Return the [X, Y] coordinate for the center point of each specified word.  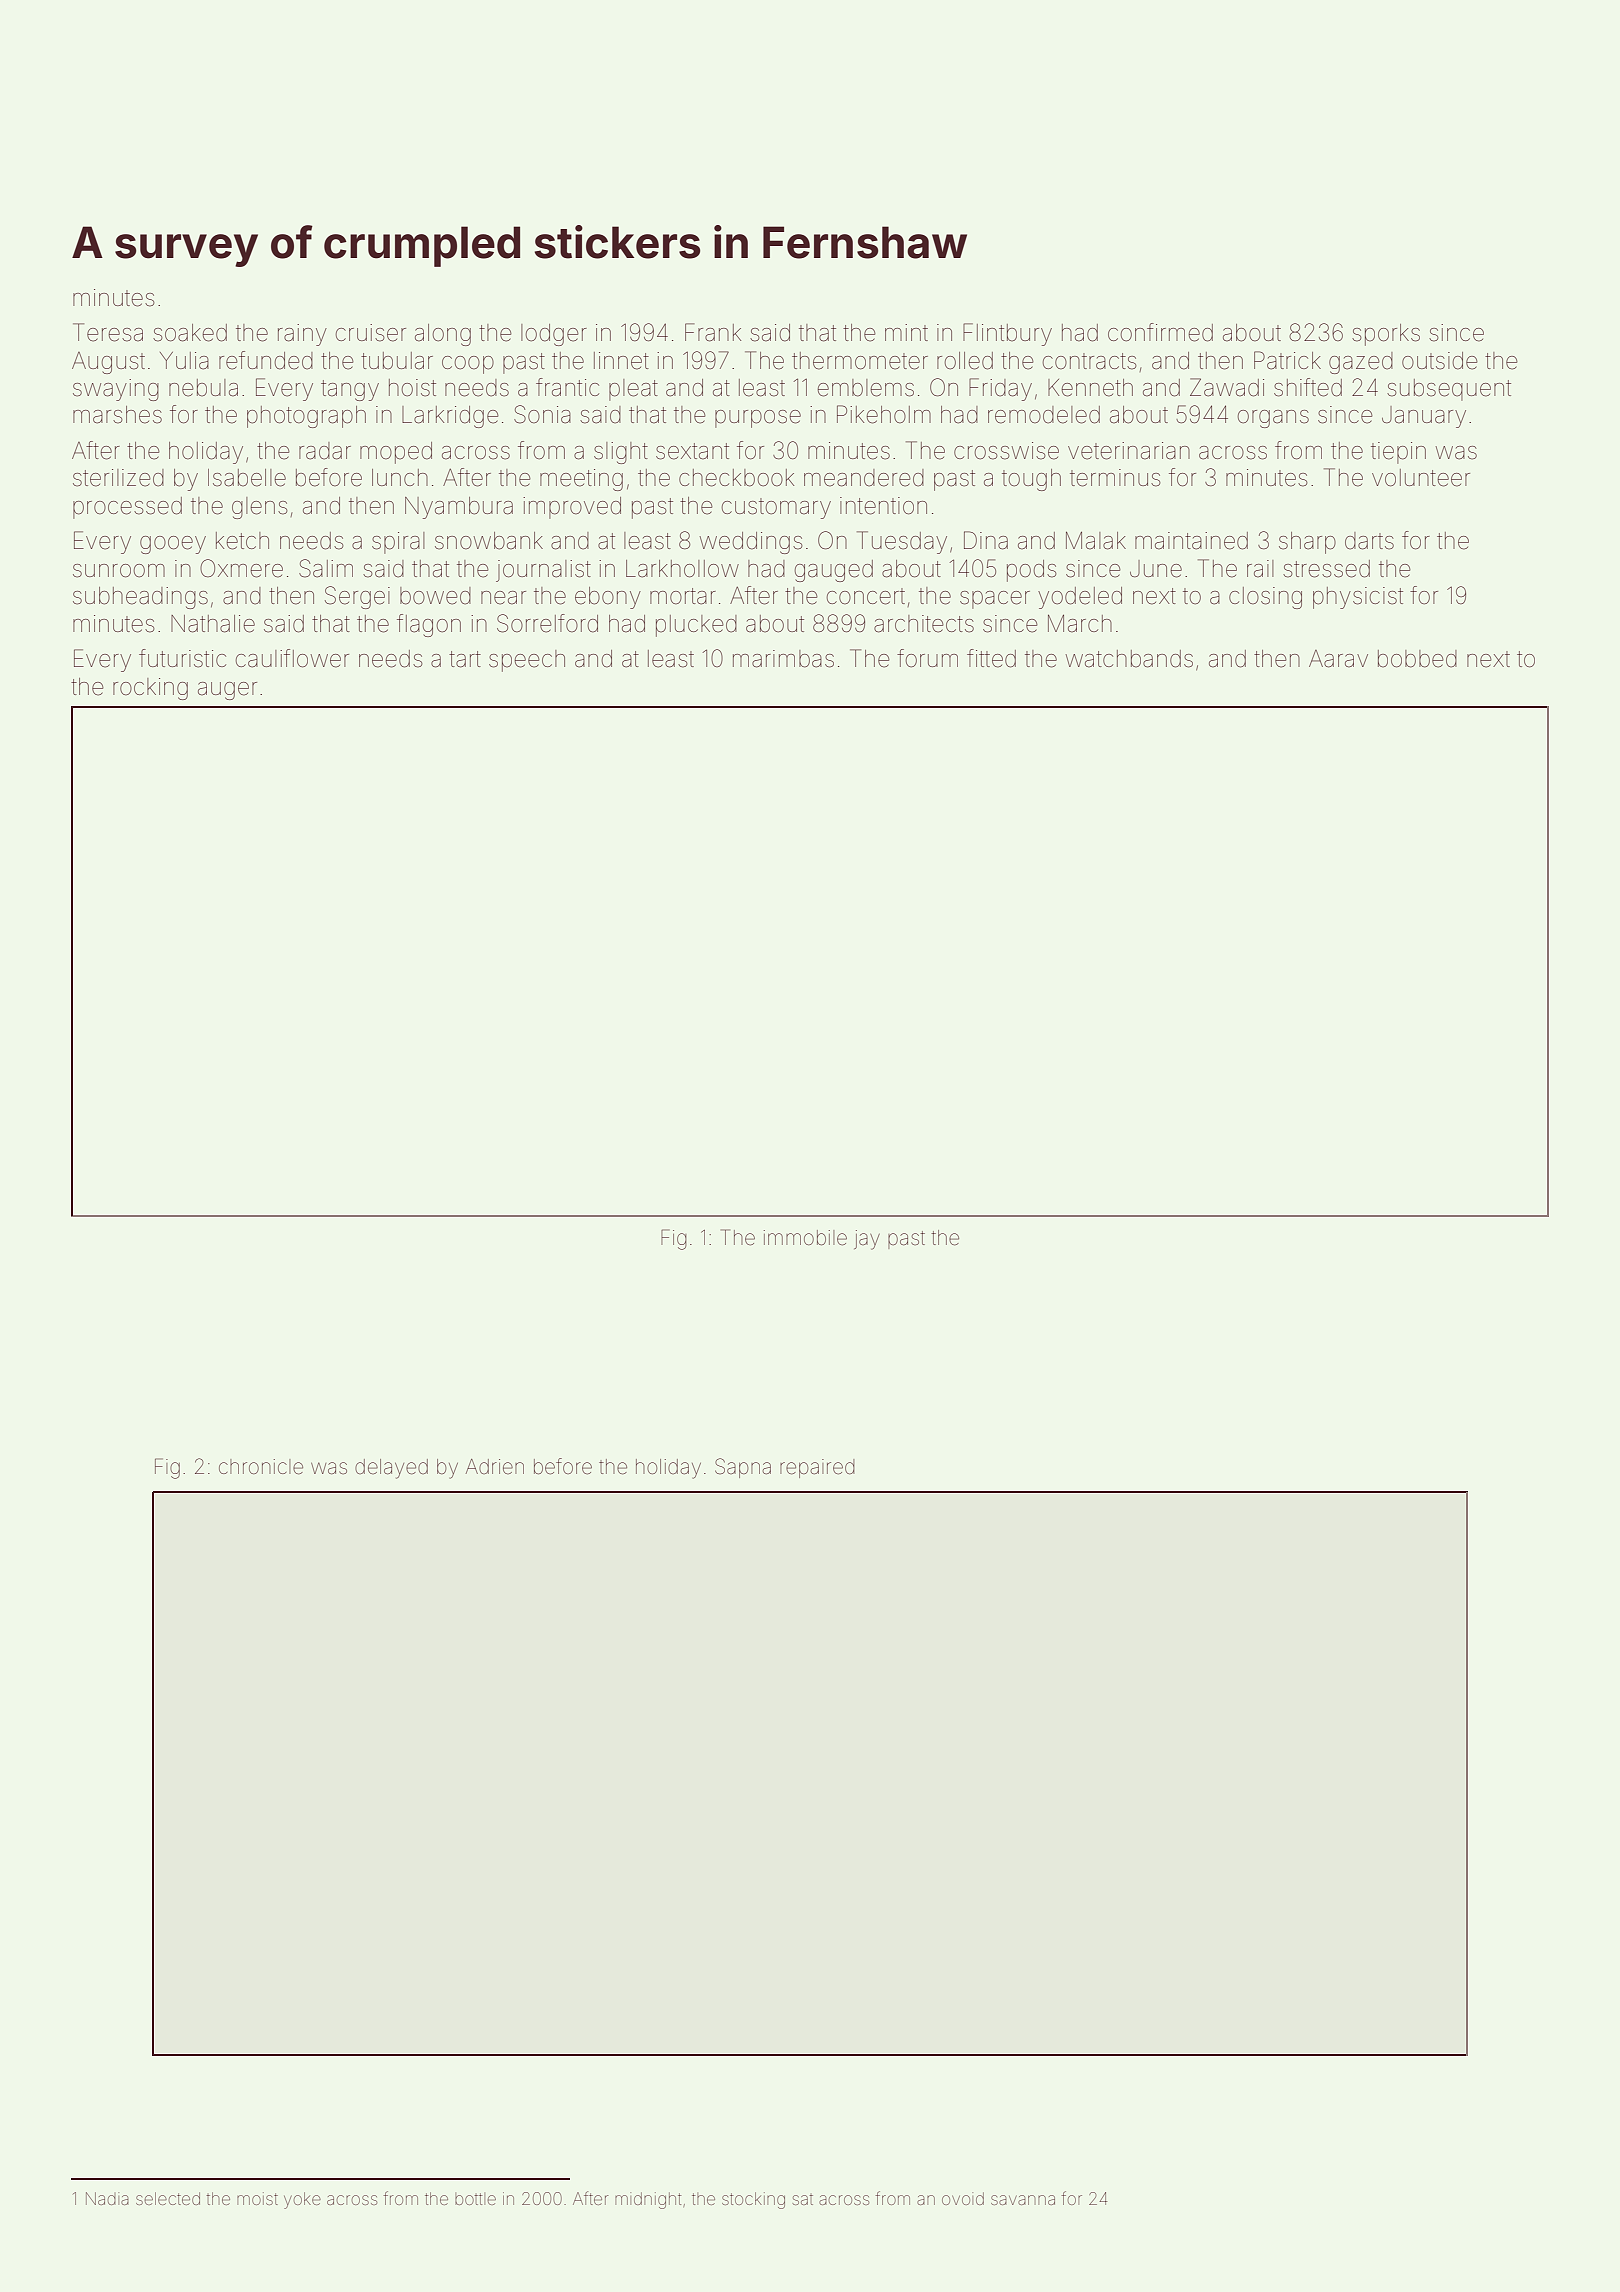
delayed [391, 1469]
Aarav [1338, 659]
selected [168, 2198]
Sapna [743, 1468]
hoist [412, 388]
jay [867, 1240]
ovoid [963, 2198]
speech [527, 661]
